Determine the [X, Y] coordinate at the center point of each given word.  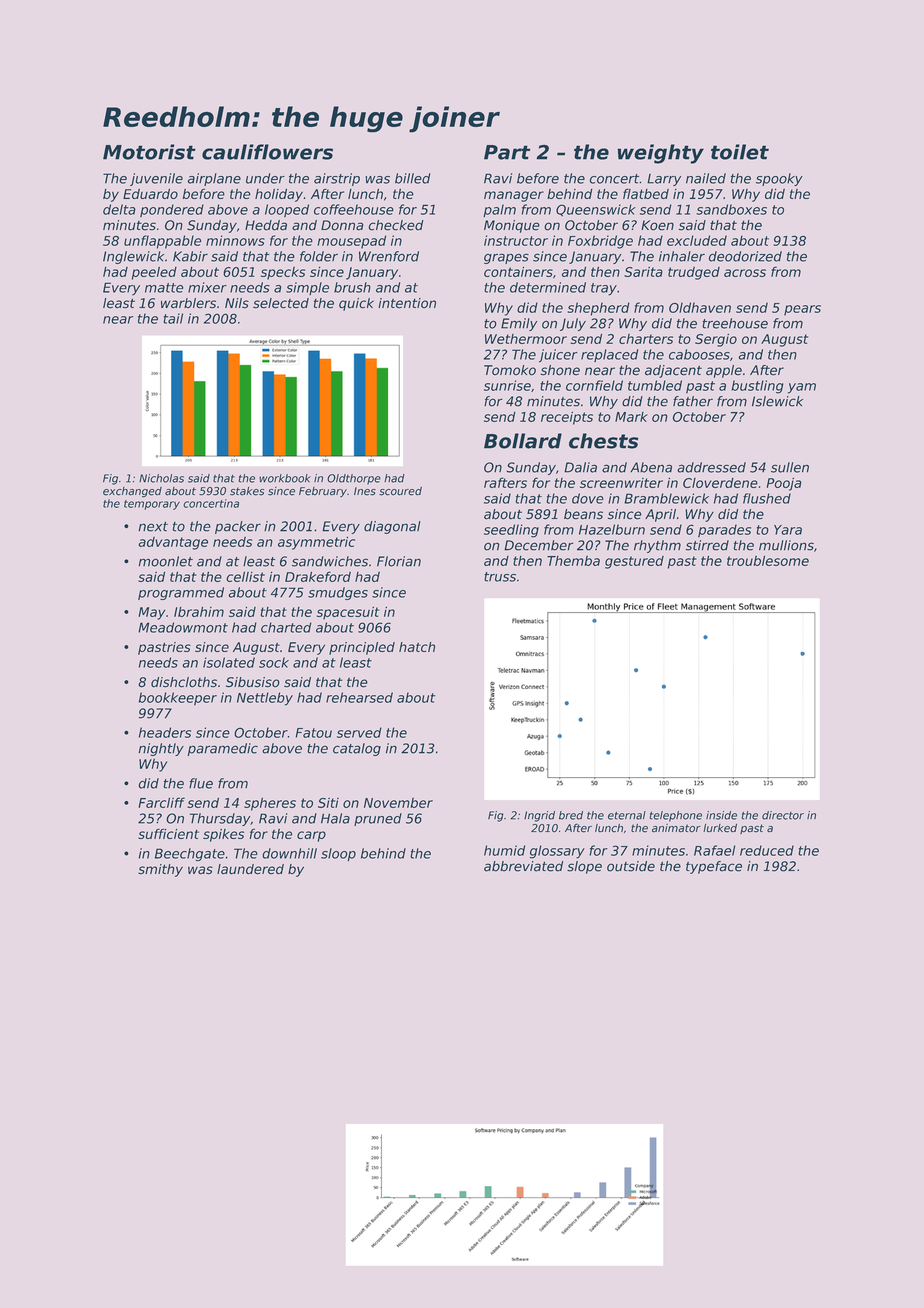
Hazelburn [612, 529]
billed [412, 178]
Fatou [314, 733]
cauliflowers [267, 152]
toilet [740, 152]
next [153, 527]
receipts [567, 418]
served [359, 732]
